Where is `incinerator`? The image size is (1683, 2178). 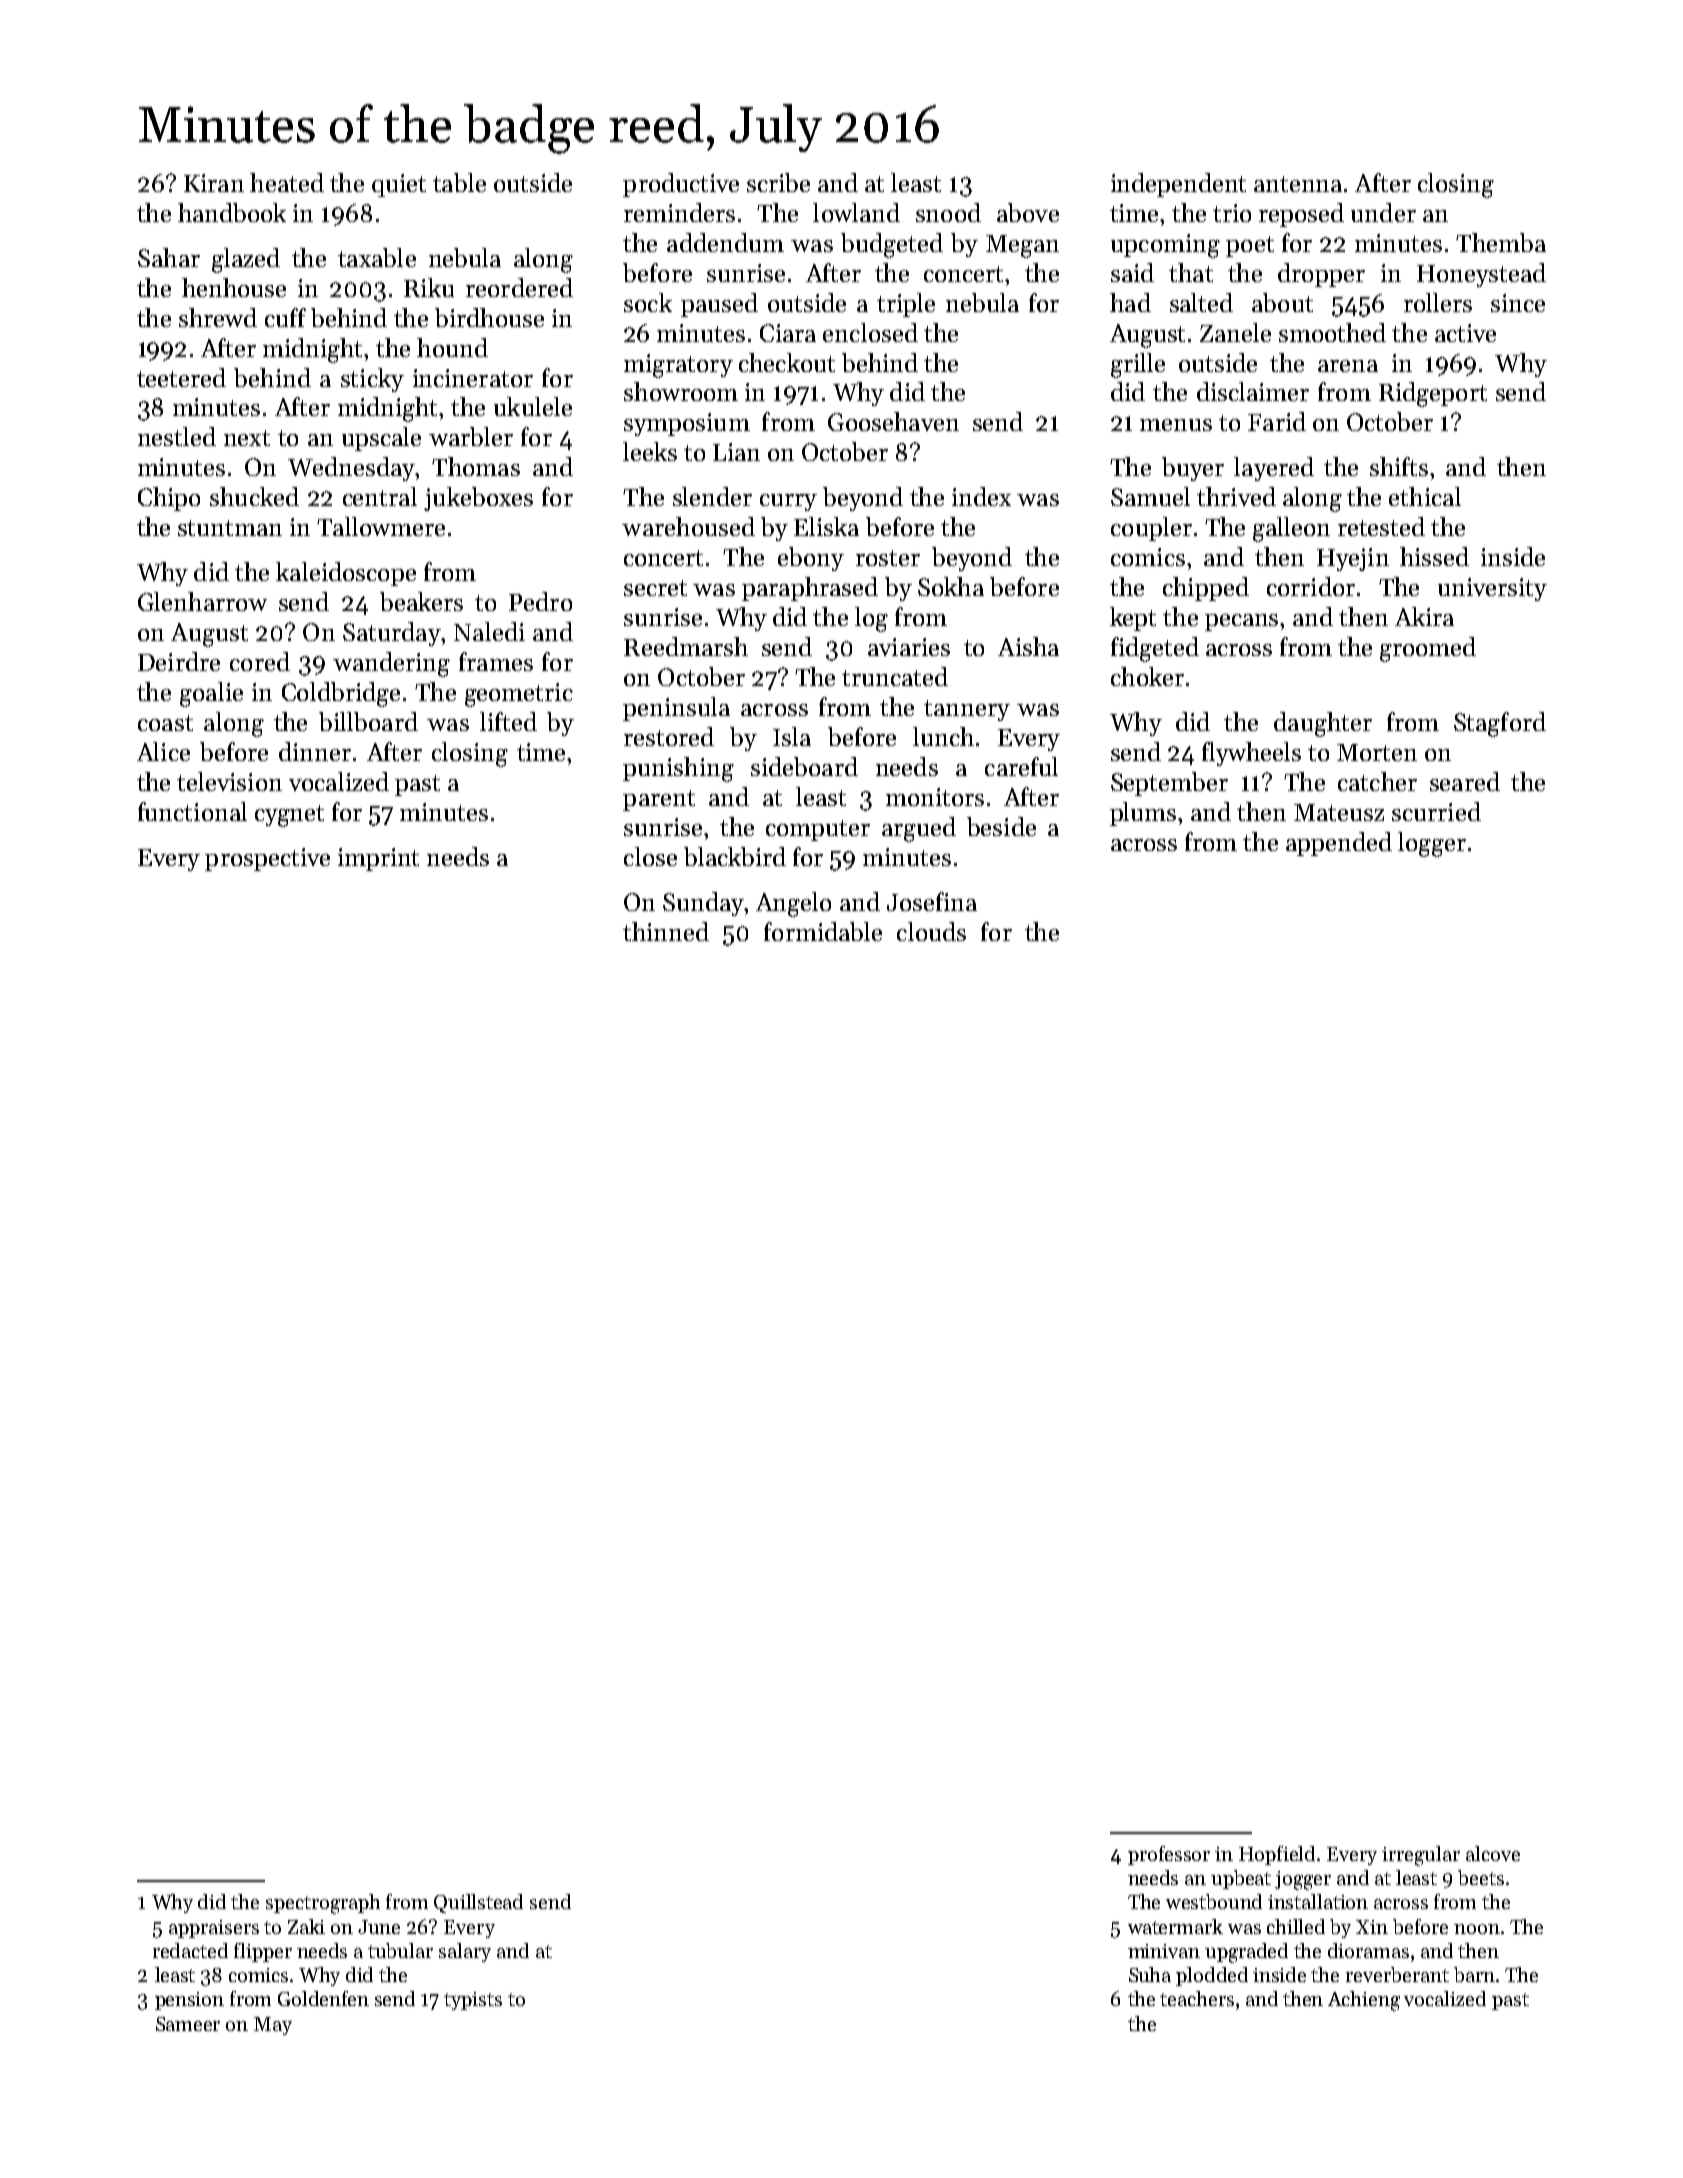 incinerator is located at coordinates (473, 378).
